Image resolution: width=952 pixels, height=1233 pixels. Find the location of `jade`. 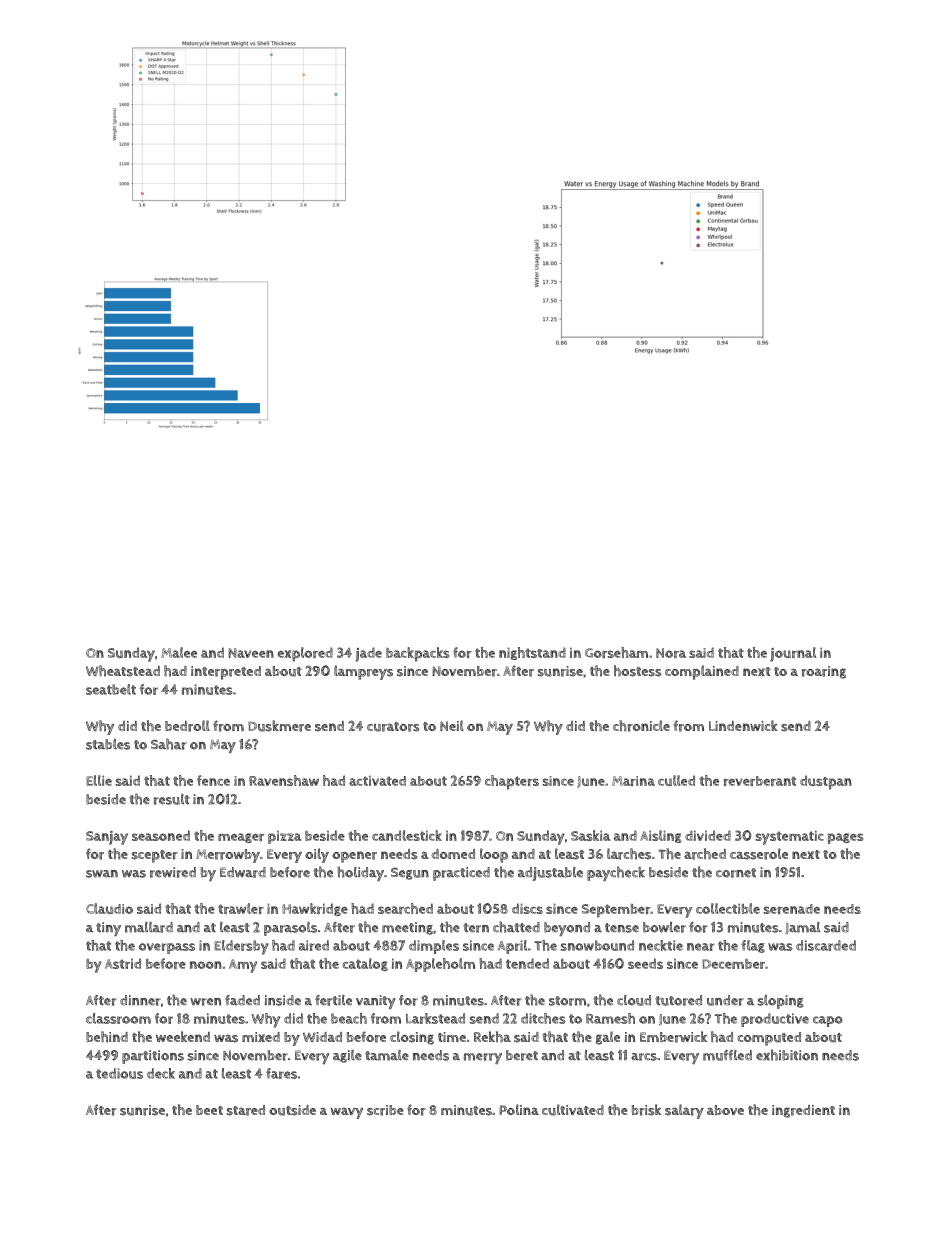

jade is located at coordinates (368, 654).
